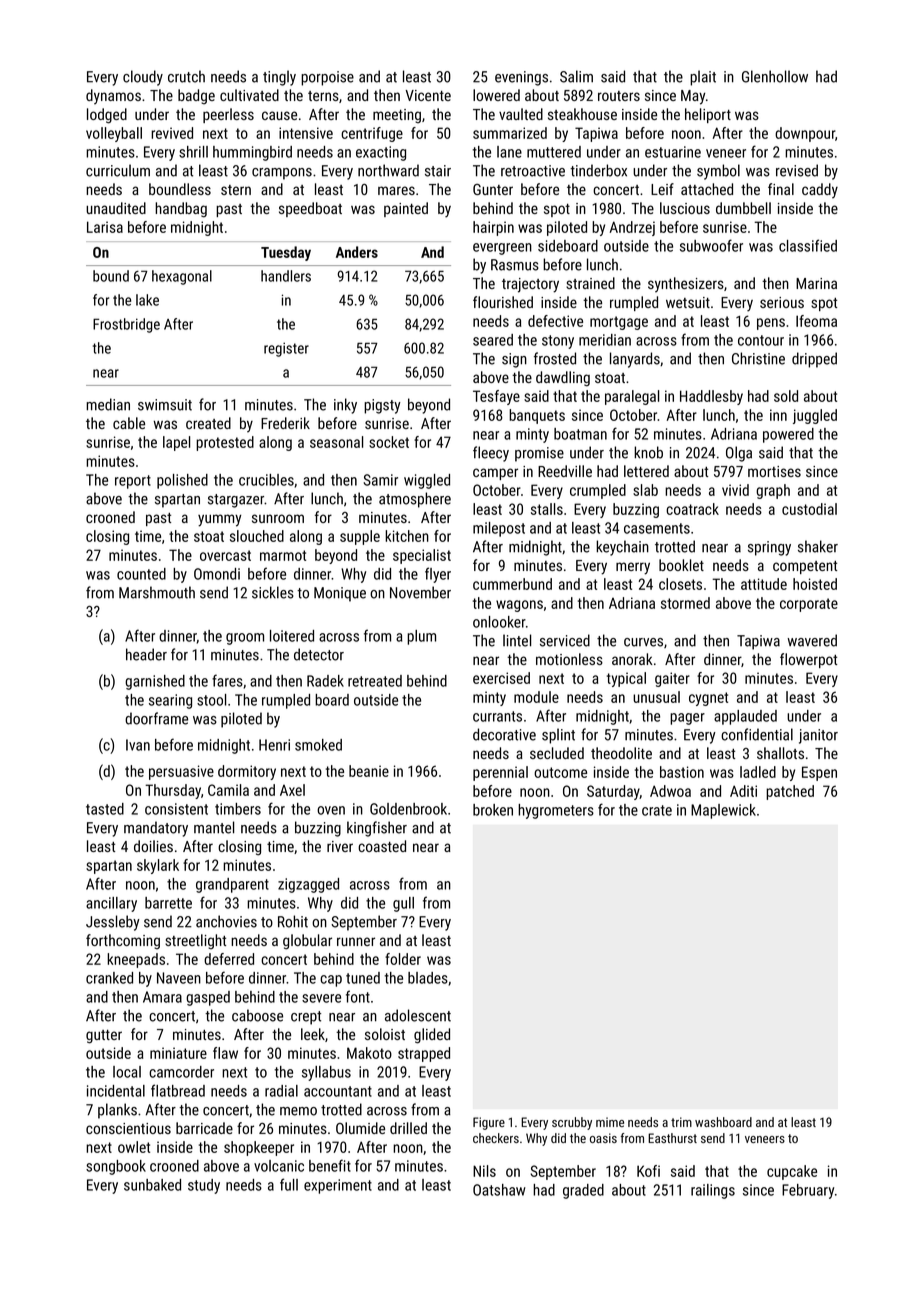  What do you see at coordinates (105, 227) in the screenshot?
I see `Larisa` at bounding box center [105, 227].
